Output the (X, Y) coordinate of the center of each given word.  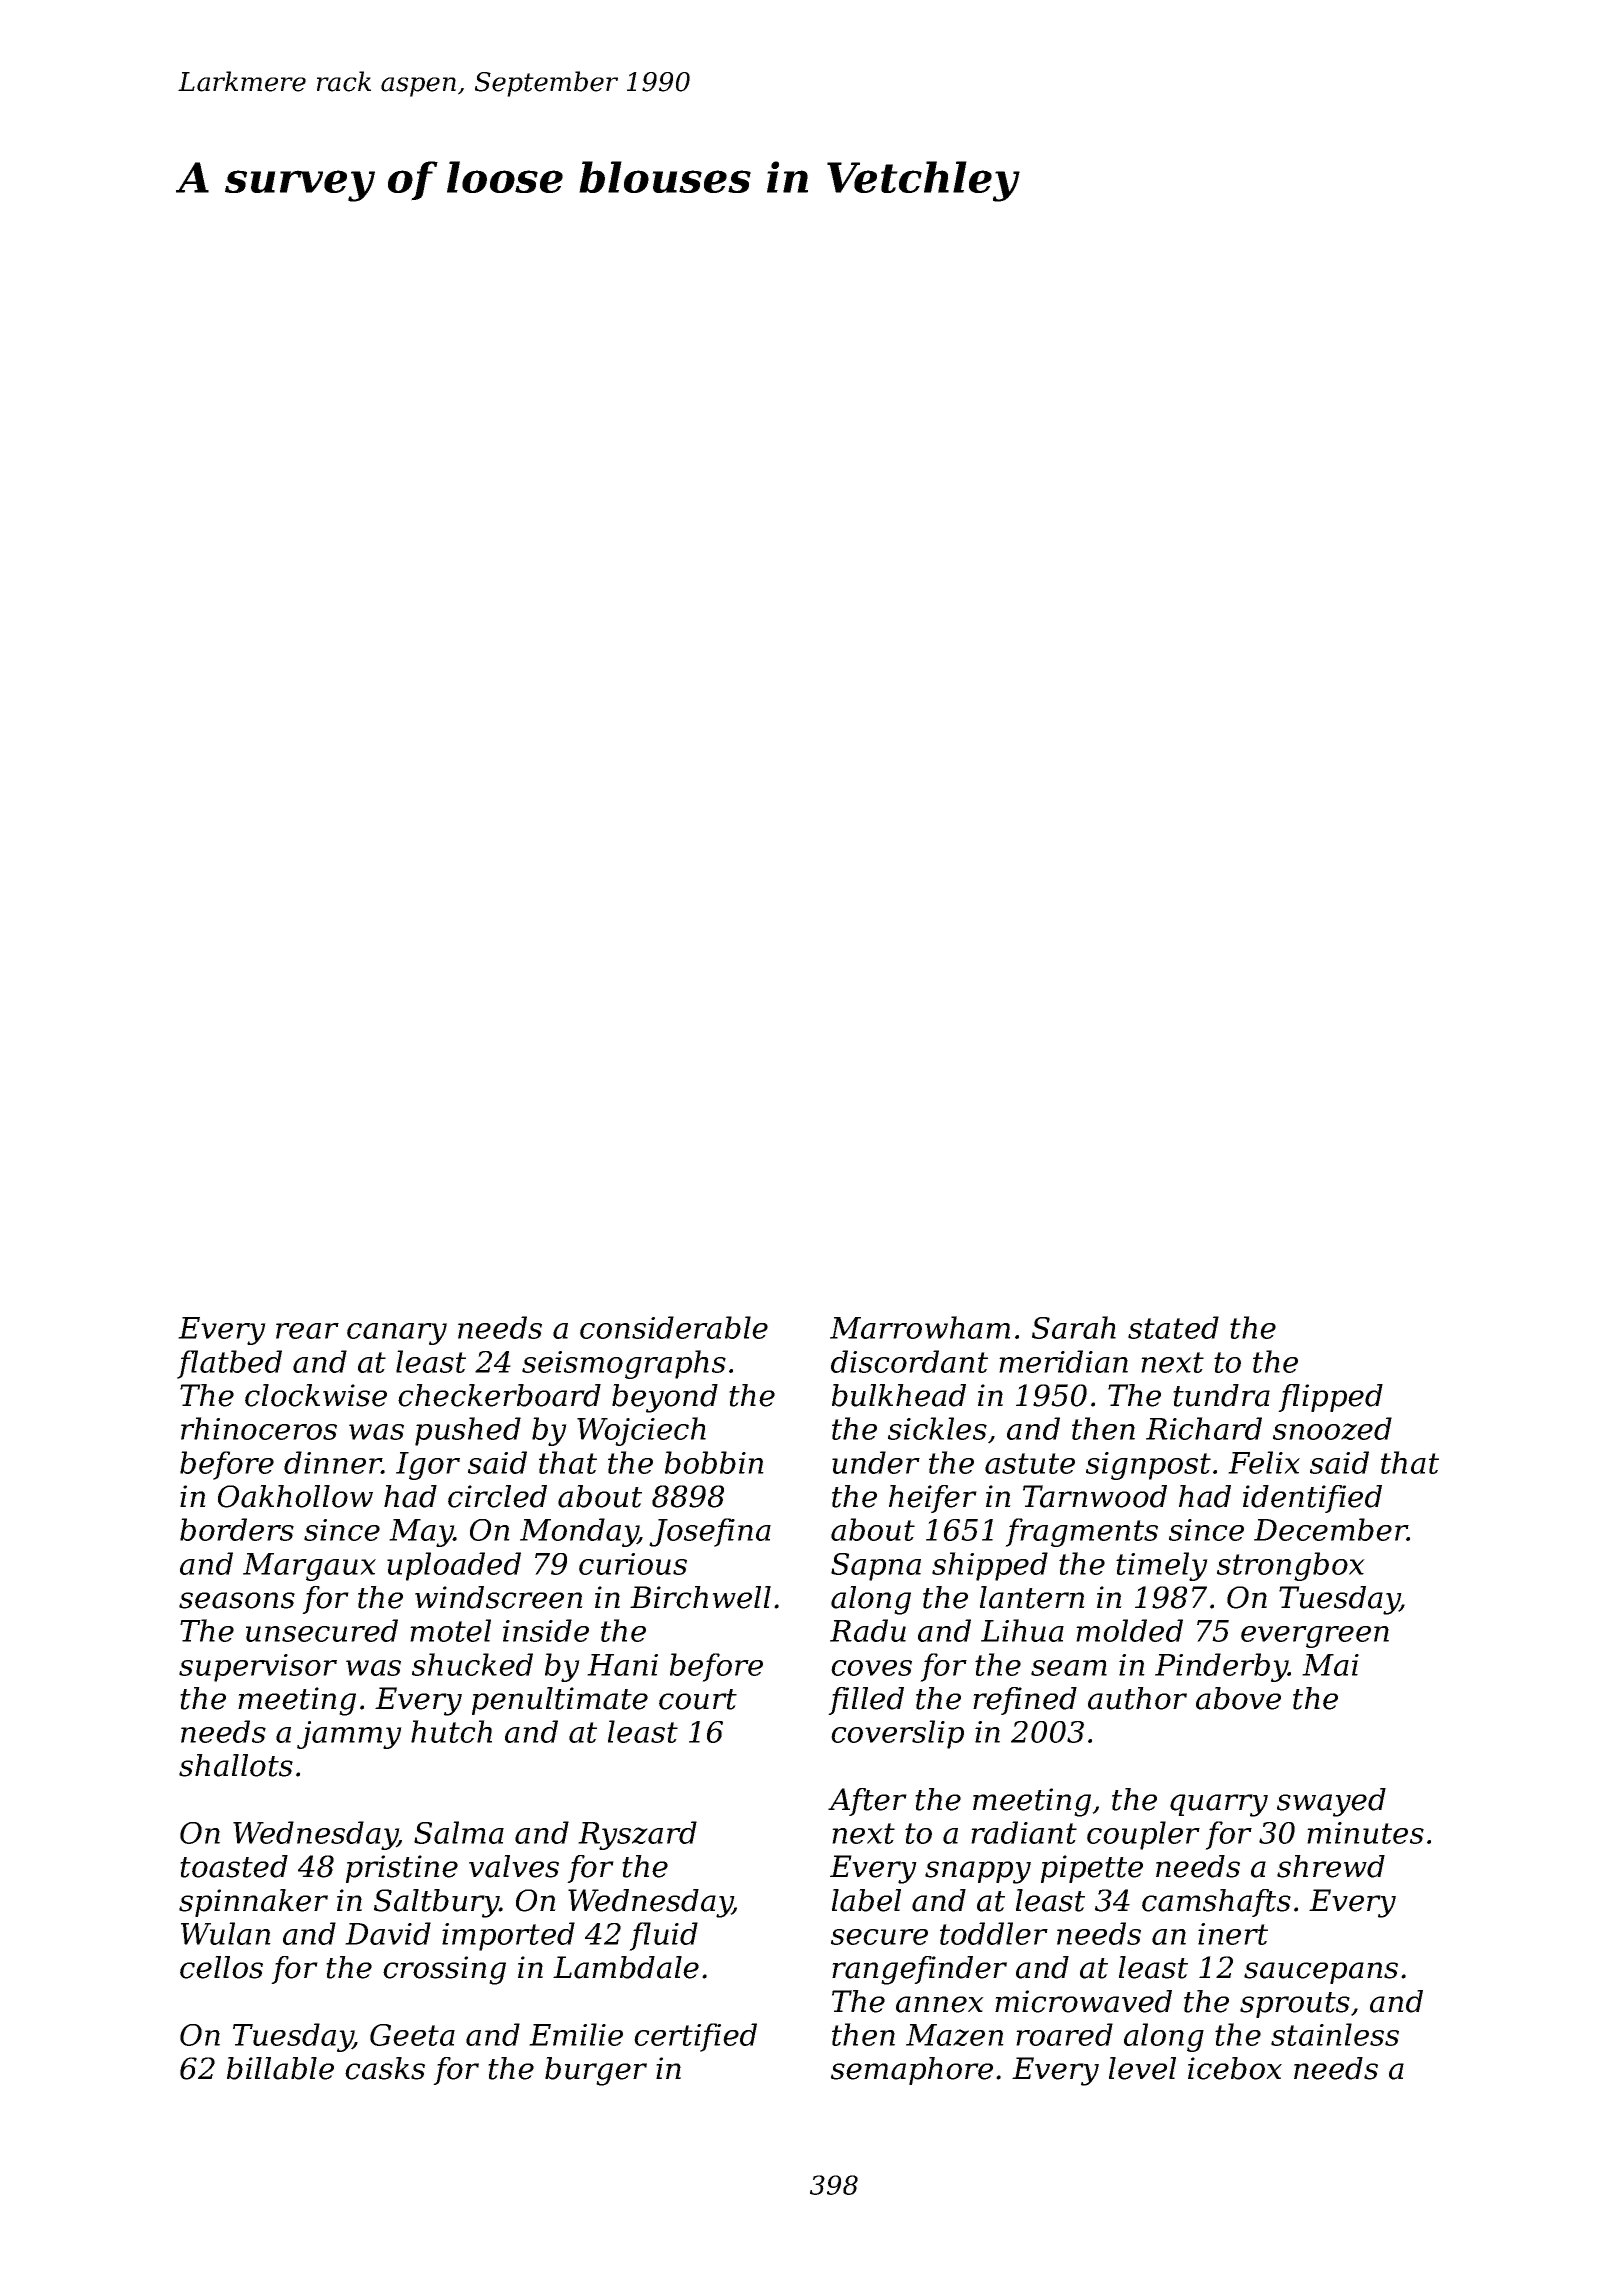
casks (385, 2068)
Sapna (876, 1567)
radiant (1024, 1832)
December (1330, 1529)
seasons (237, 1600)
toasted (234, 1866)
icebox (1235, 2068)
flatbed (229, 1364)
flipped (1330, 1398)
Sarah (1074, 1327)
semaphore (912, 2071)
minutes (1365, 1833)
